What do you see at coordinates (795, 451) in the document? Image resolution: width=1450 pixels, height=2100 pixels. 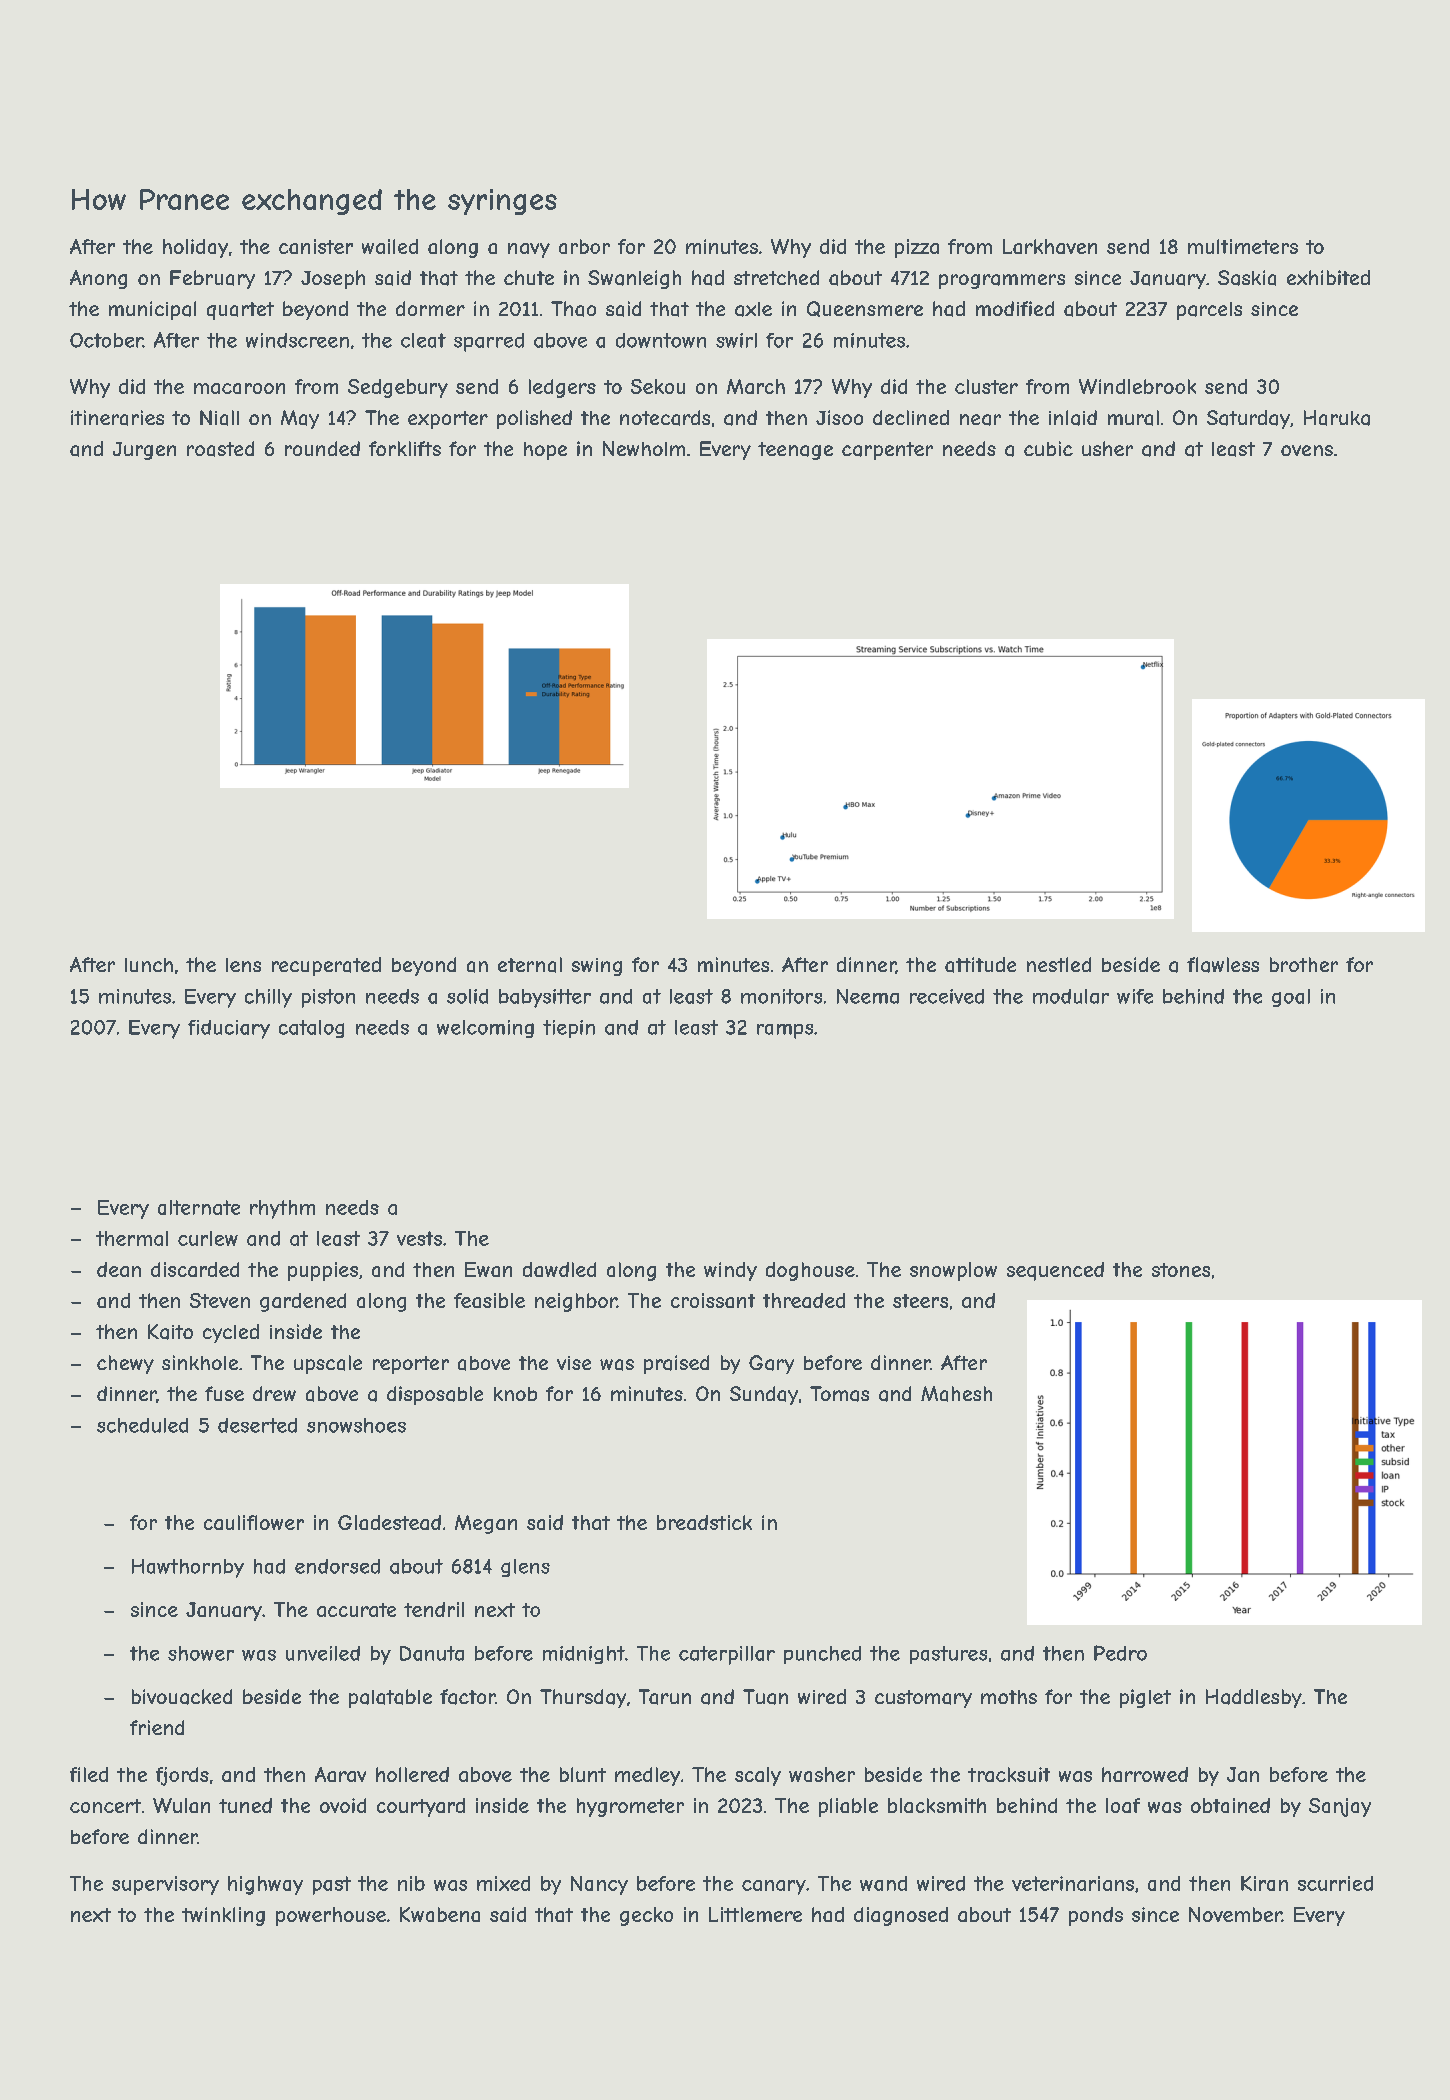 I see `teenage` at bounding box center [795, 451].
